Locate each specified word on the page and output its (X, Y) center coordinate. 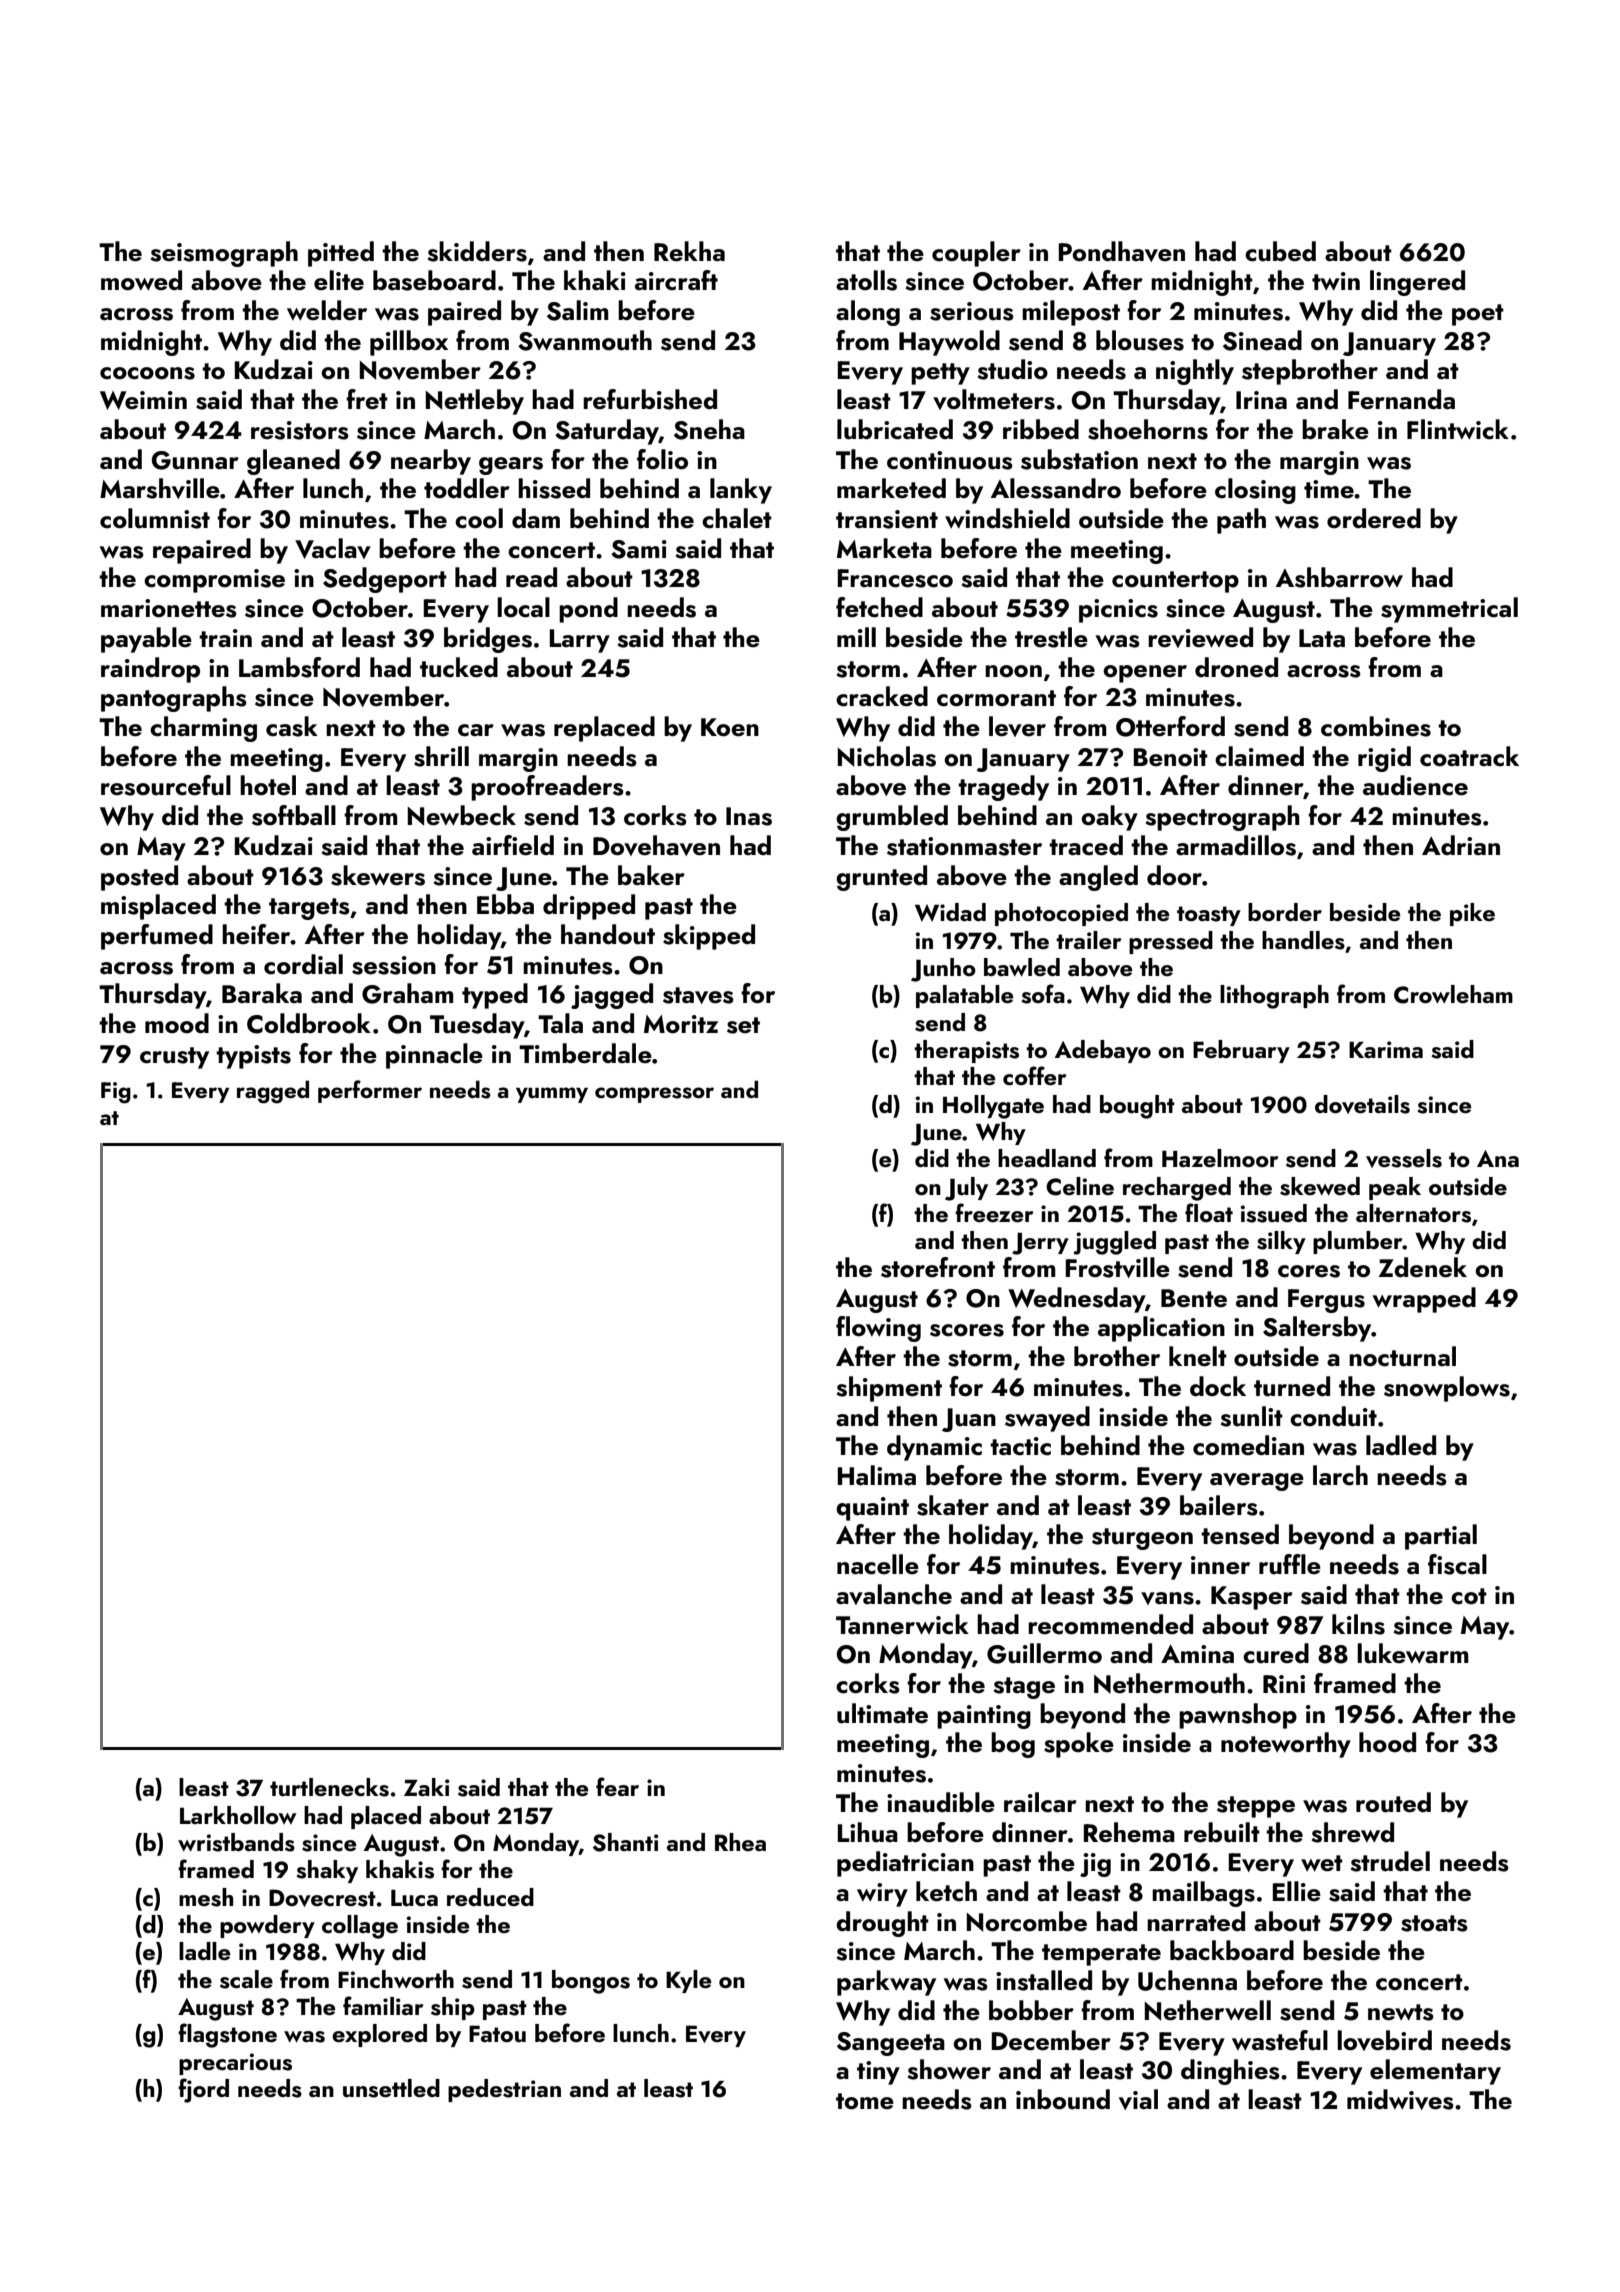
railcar (1040, 1802)
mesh (206, 1897)
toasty (1209, 916)
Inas (749, 816)
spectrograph (1222, 818)
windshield (1007, 518)
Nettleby (475, 402)
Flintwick (1458, 429)
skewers (378, 875)
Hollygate (993, 1107)
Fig (116, 1093)
